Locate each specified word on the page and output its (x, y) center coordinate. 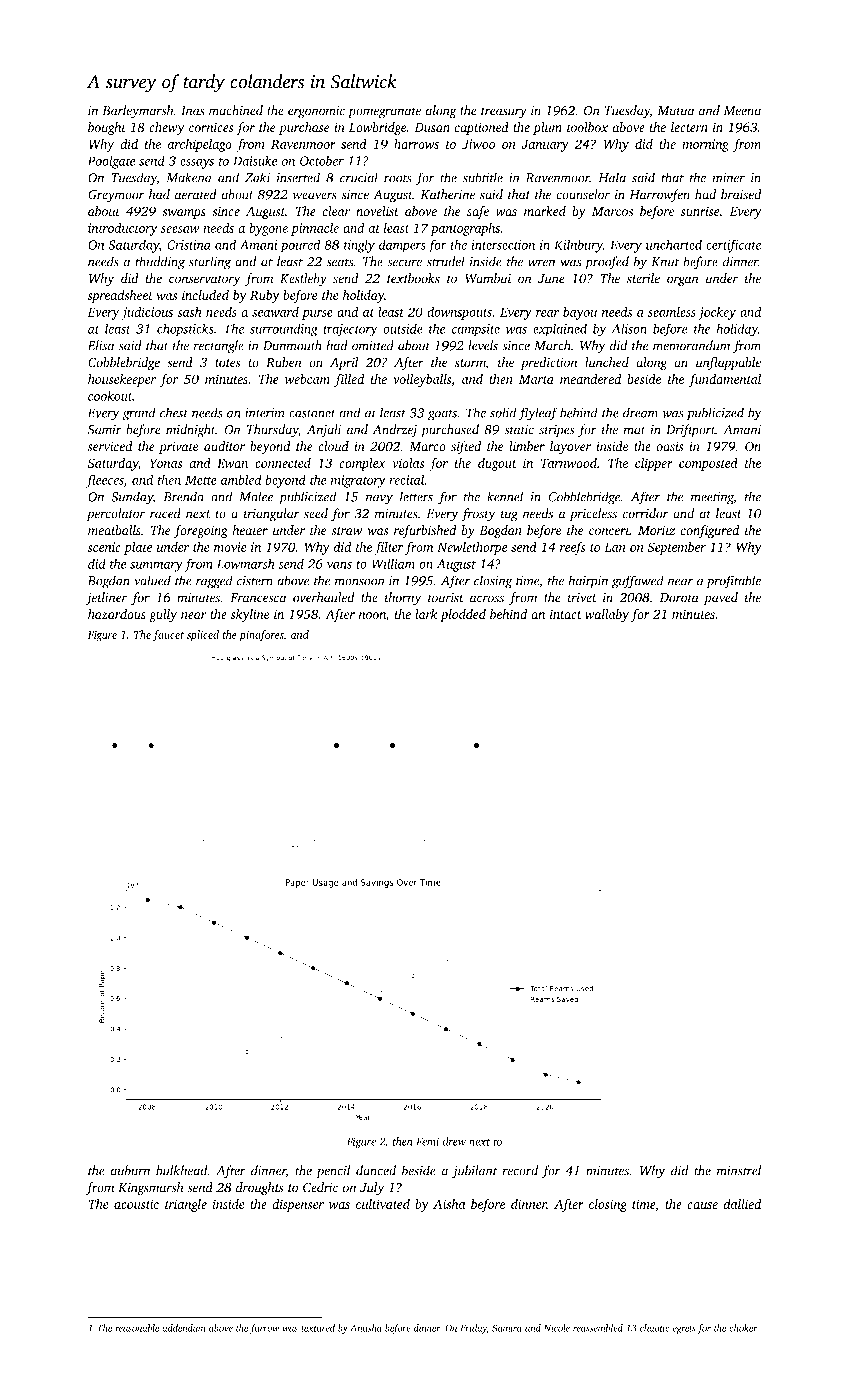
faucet (168, 636)
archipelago (200, 145)
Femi (427, 1141)
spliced (203, 636)
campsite (475, 330)
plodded (463, 615)
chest (174, 412)
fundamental (724, 380)
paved (721, 598)
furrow (264, 1329)
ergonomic (316, 112)
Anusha (366, 1328)
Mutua (676, 111)
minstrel (739, 1170)
